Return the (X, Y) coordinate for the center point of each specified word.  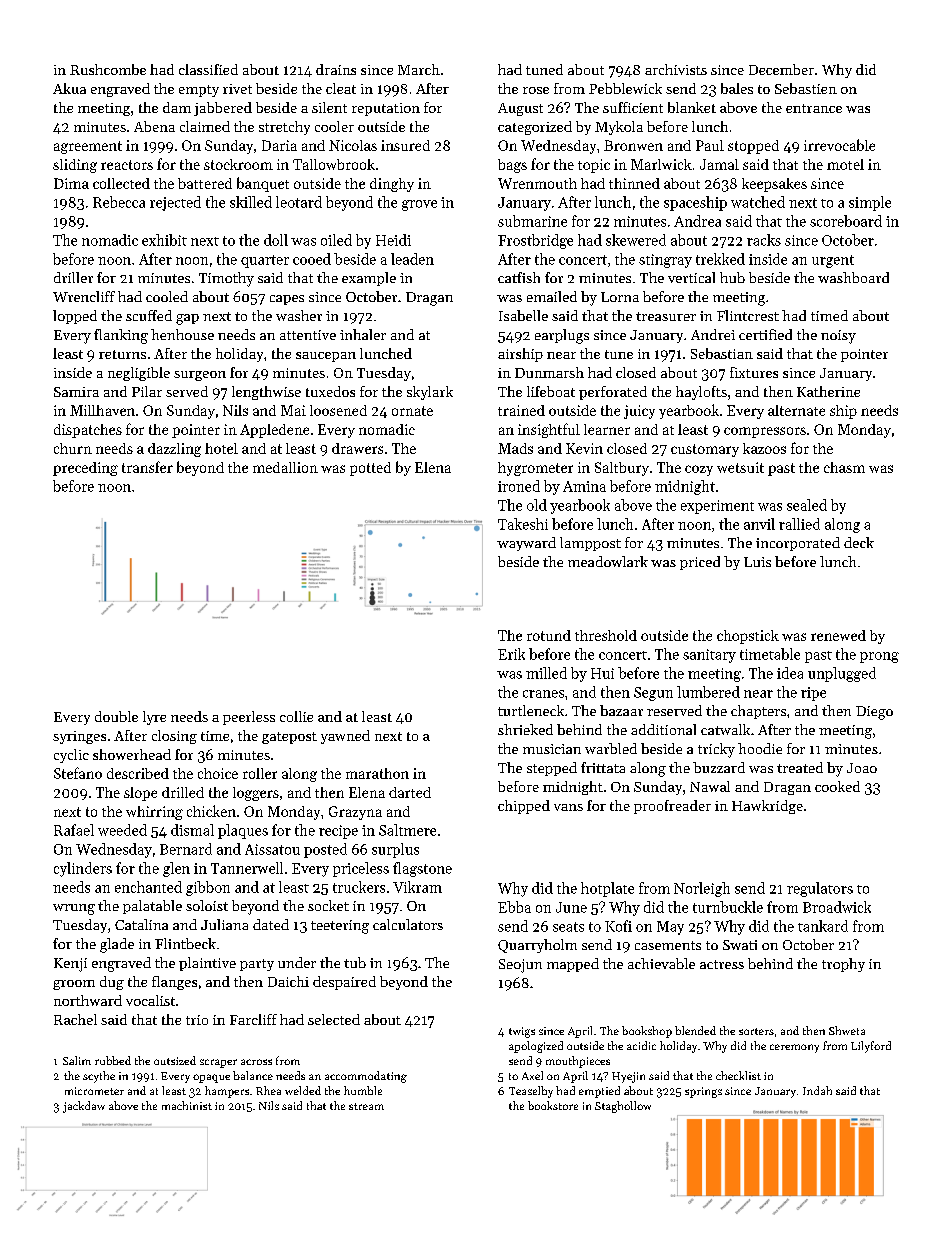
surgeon (200, 376)
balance (253, 1075)
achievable (661, 963)
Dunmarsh (549, 372)
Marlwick (661, 164)
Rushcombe (108, 69)
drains (336, 69)
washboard (853, 277)
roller (260, 773)
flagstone (422, 869)
